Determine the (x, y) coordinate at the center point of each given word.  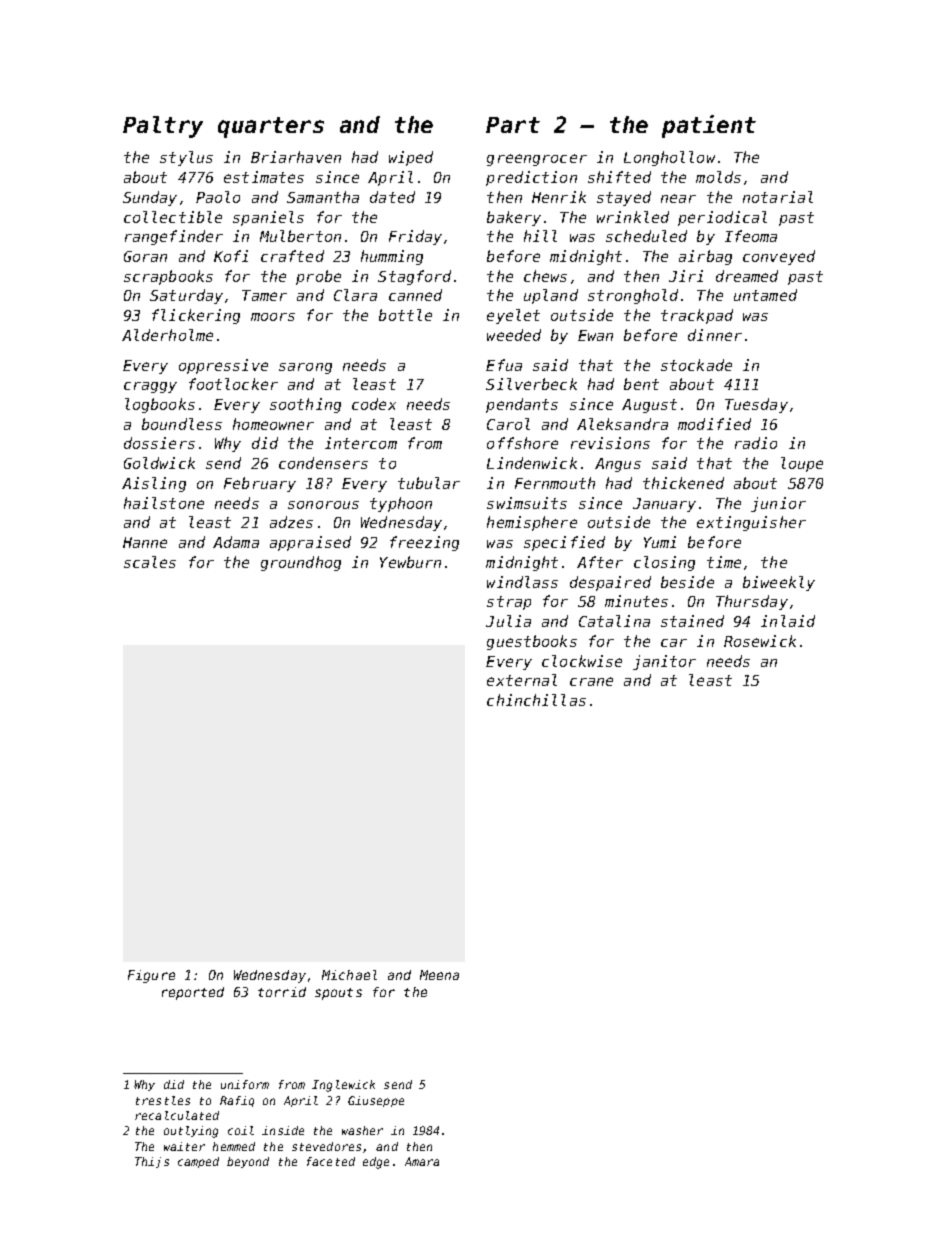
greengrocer (537, 160)
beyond (248, 1162)
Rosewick (760, 641)
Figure (151, 976)
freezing (424, 543)
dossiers (159, 443)
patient (709, 126)
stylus (186, 158)
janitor (664, 662)
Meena (439, 975)
